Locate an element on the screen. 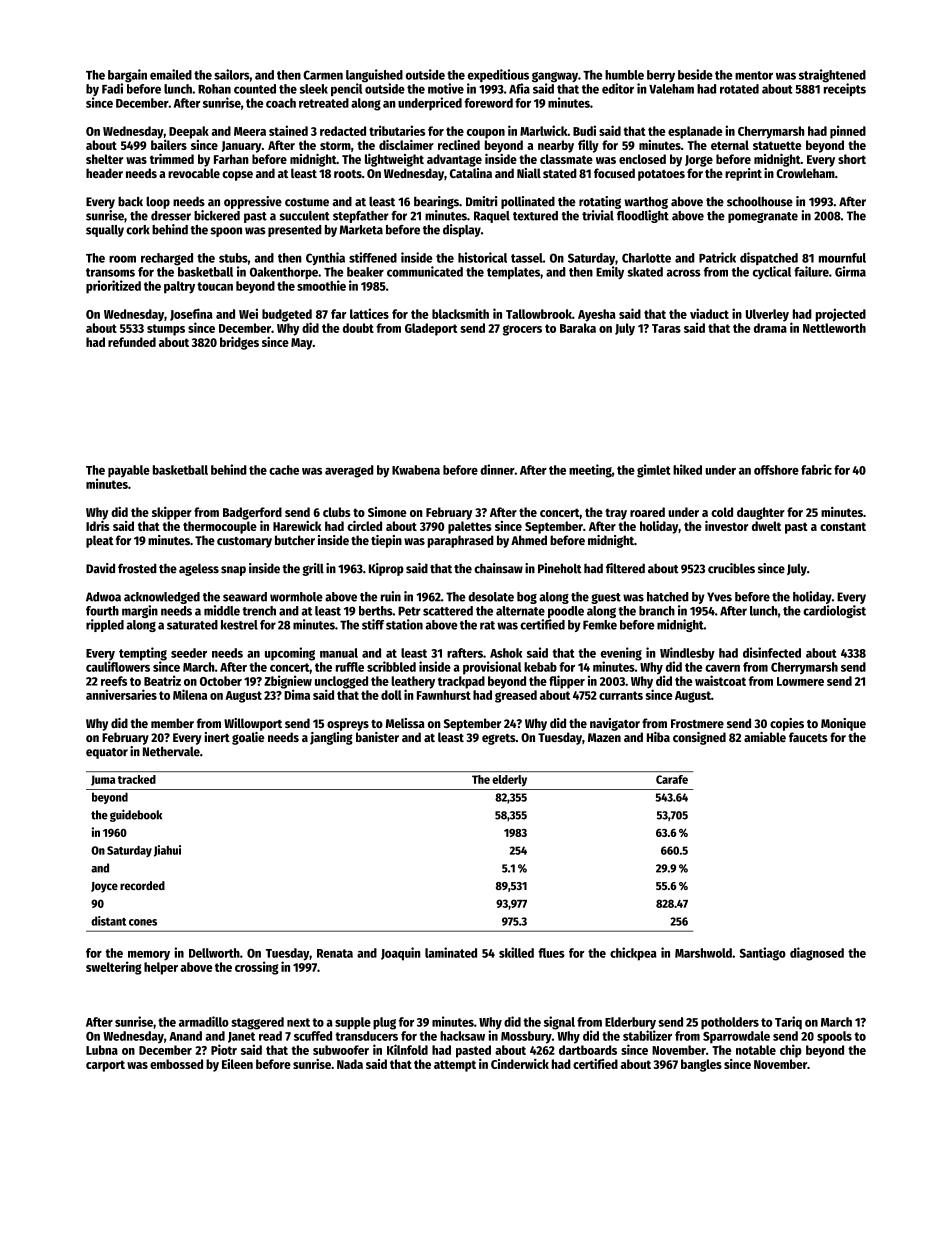 This screenshot has height=1233, width=952. budgeted is located at coordinates (287, 315).
